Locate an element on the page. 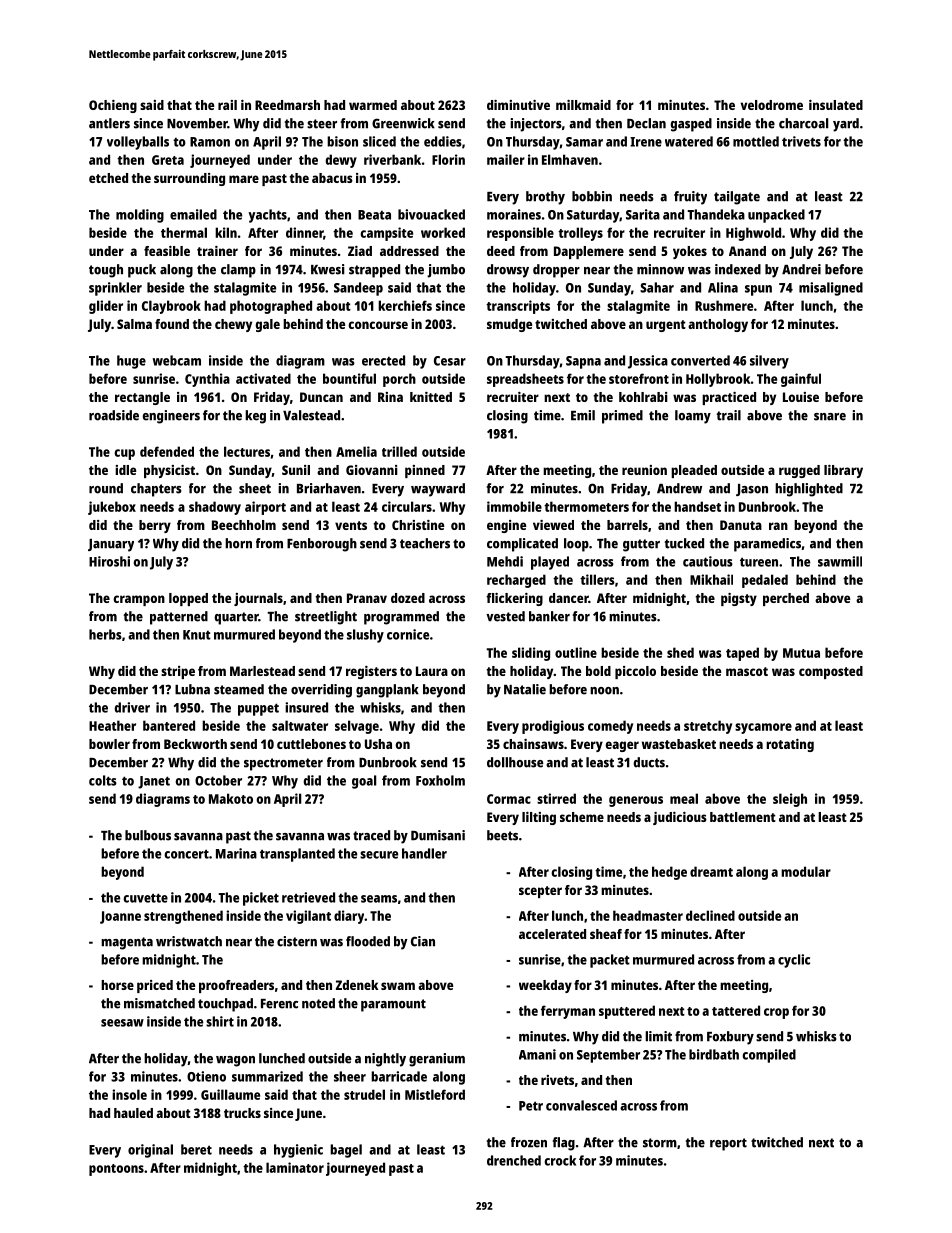 The width and height of the document is (952, 1233). sliced is located at coordinates (379, 141).
